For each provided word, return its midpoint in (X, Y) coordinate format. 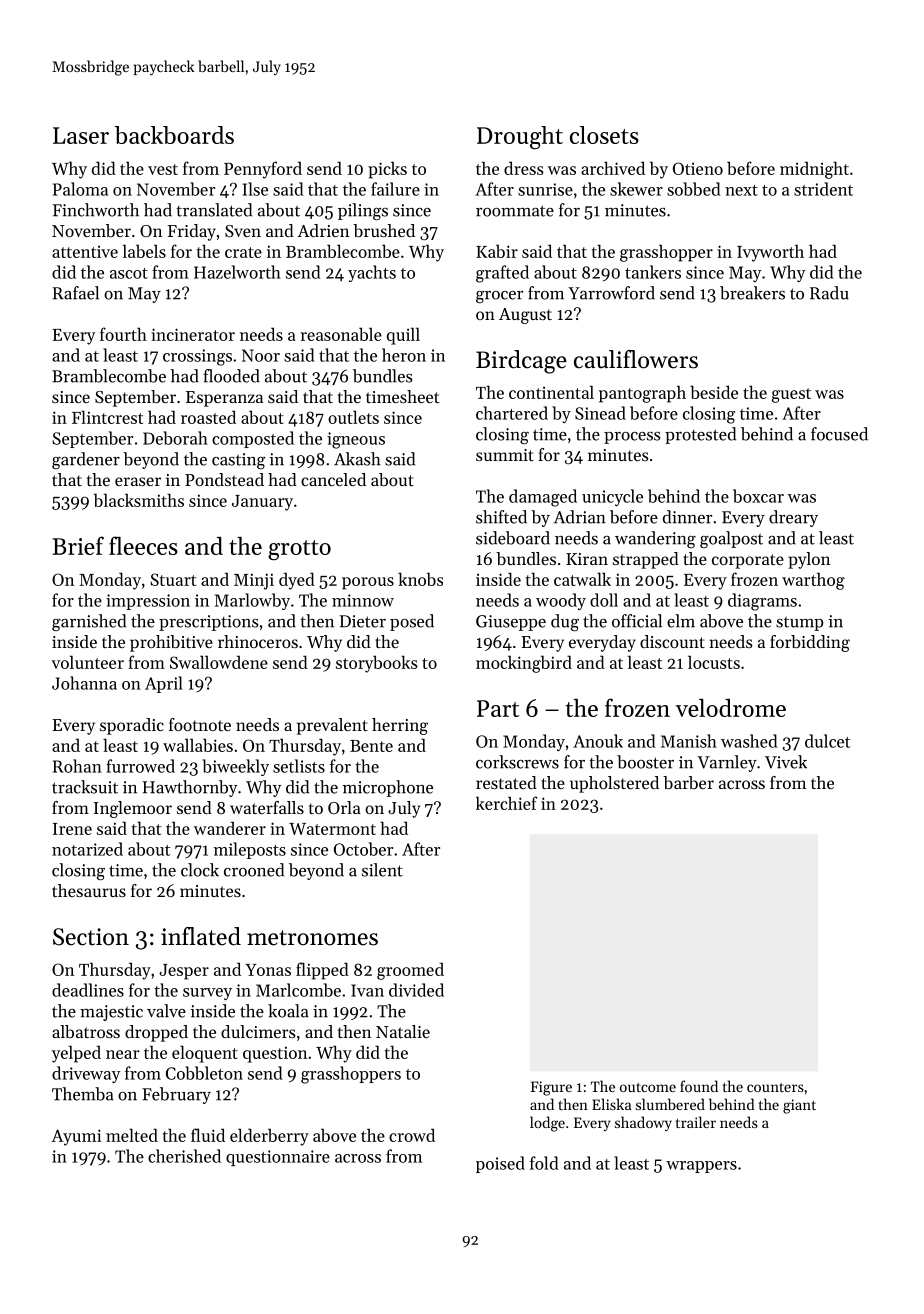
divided (416, 990)
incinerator (193, 334)
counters (775, 1087)
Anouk (598, 741)
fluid (208, 1135)
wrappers (701, 1167)
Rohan (77, 766)
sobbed (693, 189)
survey (207, 994)
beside (714, 392)
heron (404, 355)
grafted (502, 274)
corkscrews (517, 762)
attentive (85, 252)
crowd (412, 1135)
